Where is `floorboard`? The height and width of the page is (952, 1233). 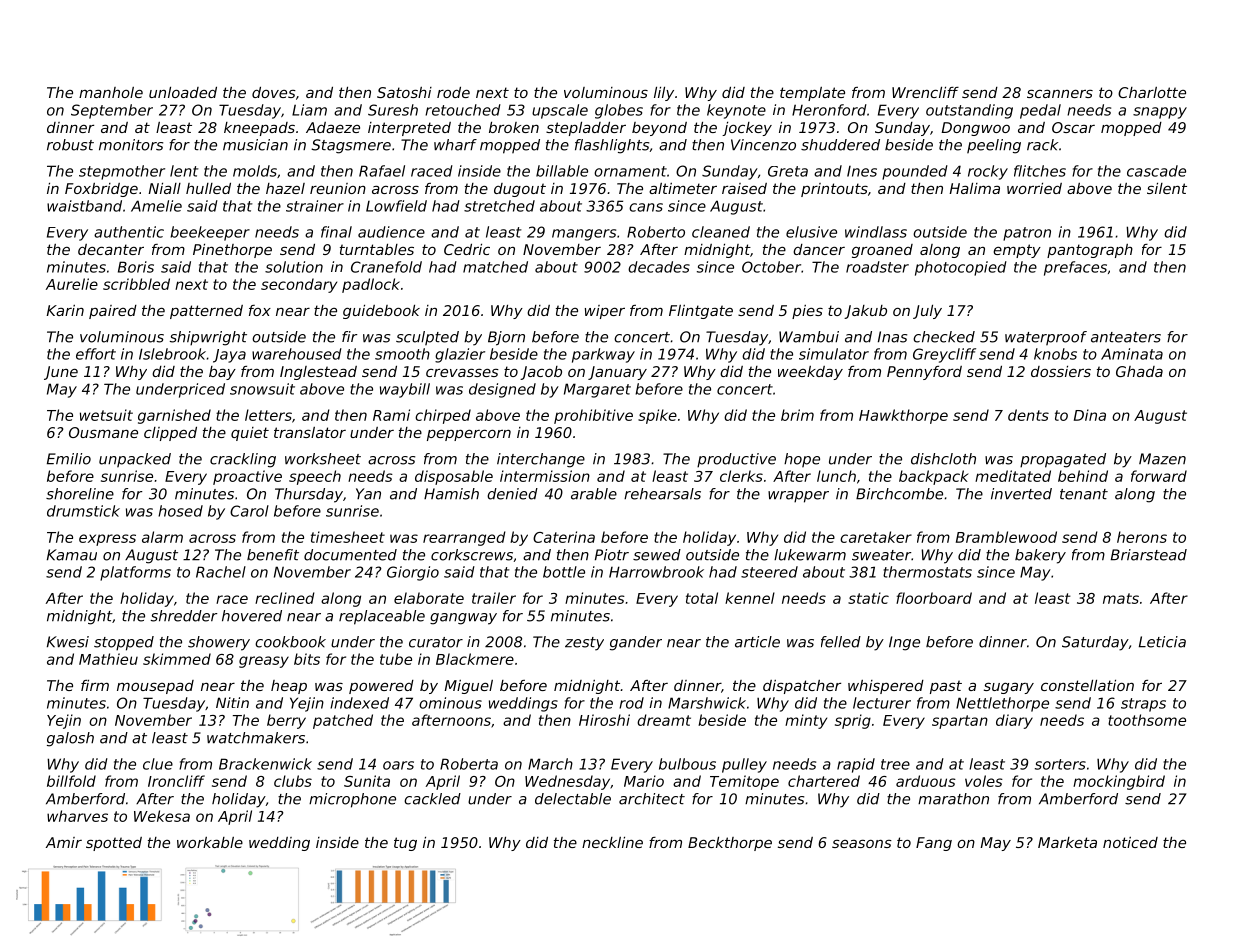 floorboard is located at coordinates (934, 598).
